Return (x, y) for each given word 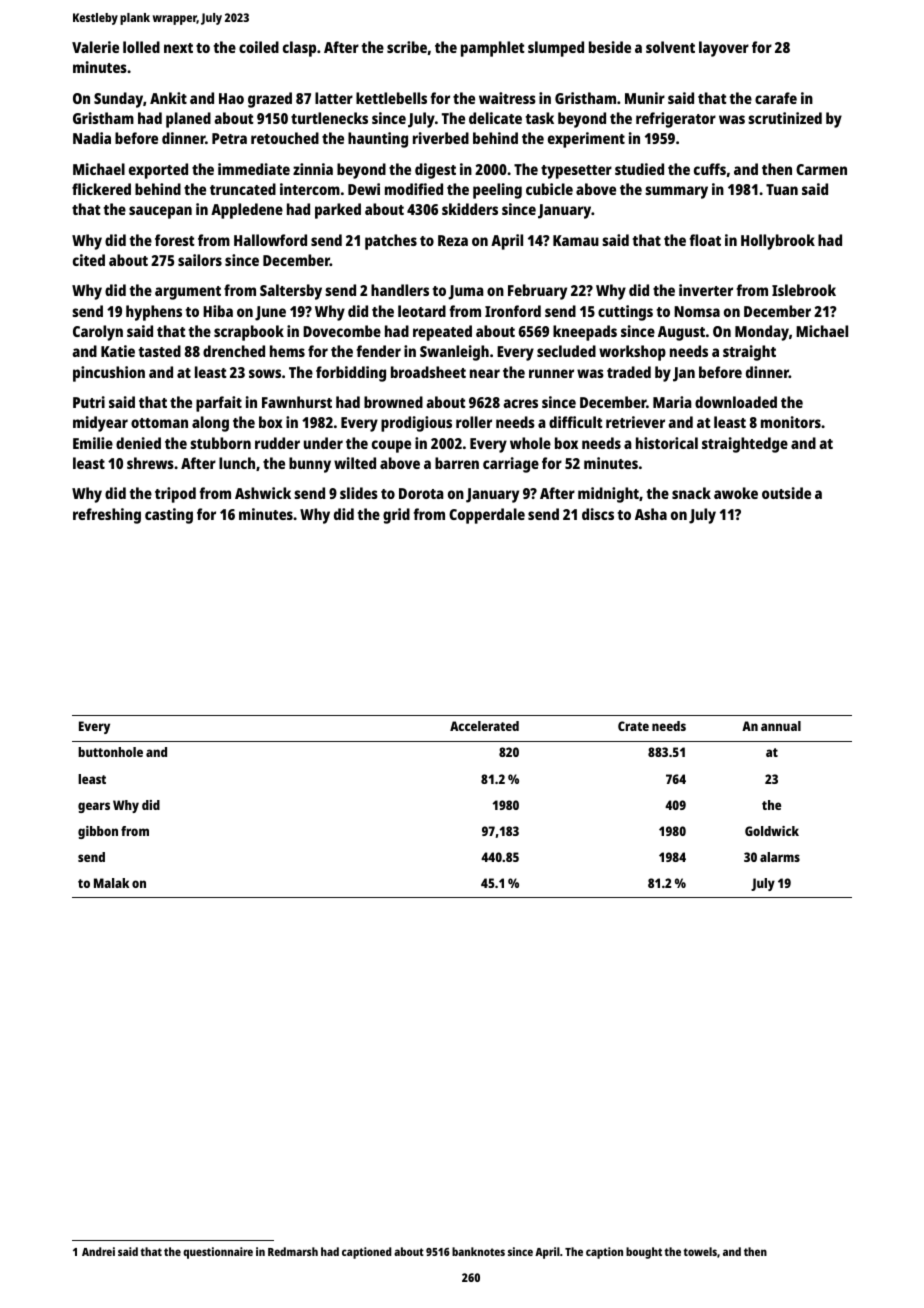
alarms (780, 857)
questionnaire (218, 1253)
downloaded (736, 402)
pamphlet (493, 49)
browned (393, 402)
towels (700, 1251)
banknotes (478, 1251)
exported (158, 171)
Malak (111, 883)
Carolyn (98, 333)
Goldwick (772, 831)
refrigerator (676, 120)
